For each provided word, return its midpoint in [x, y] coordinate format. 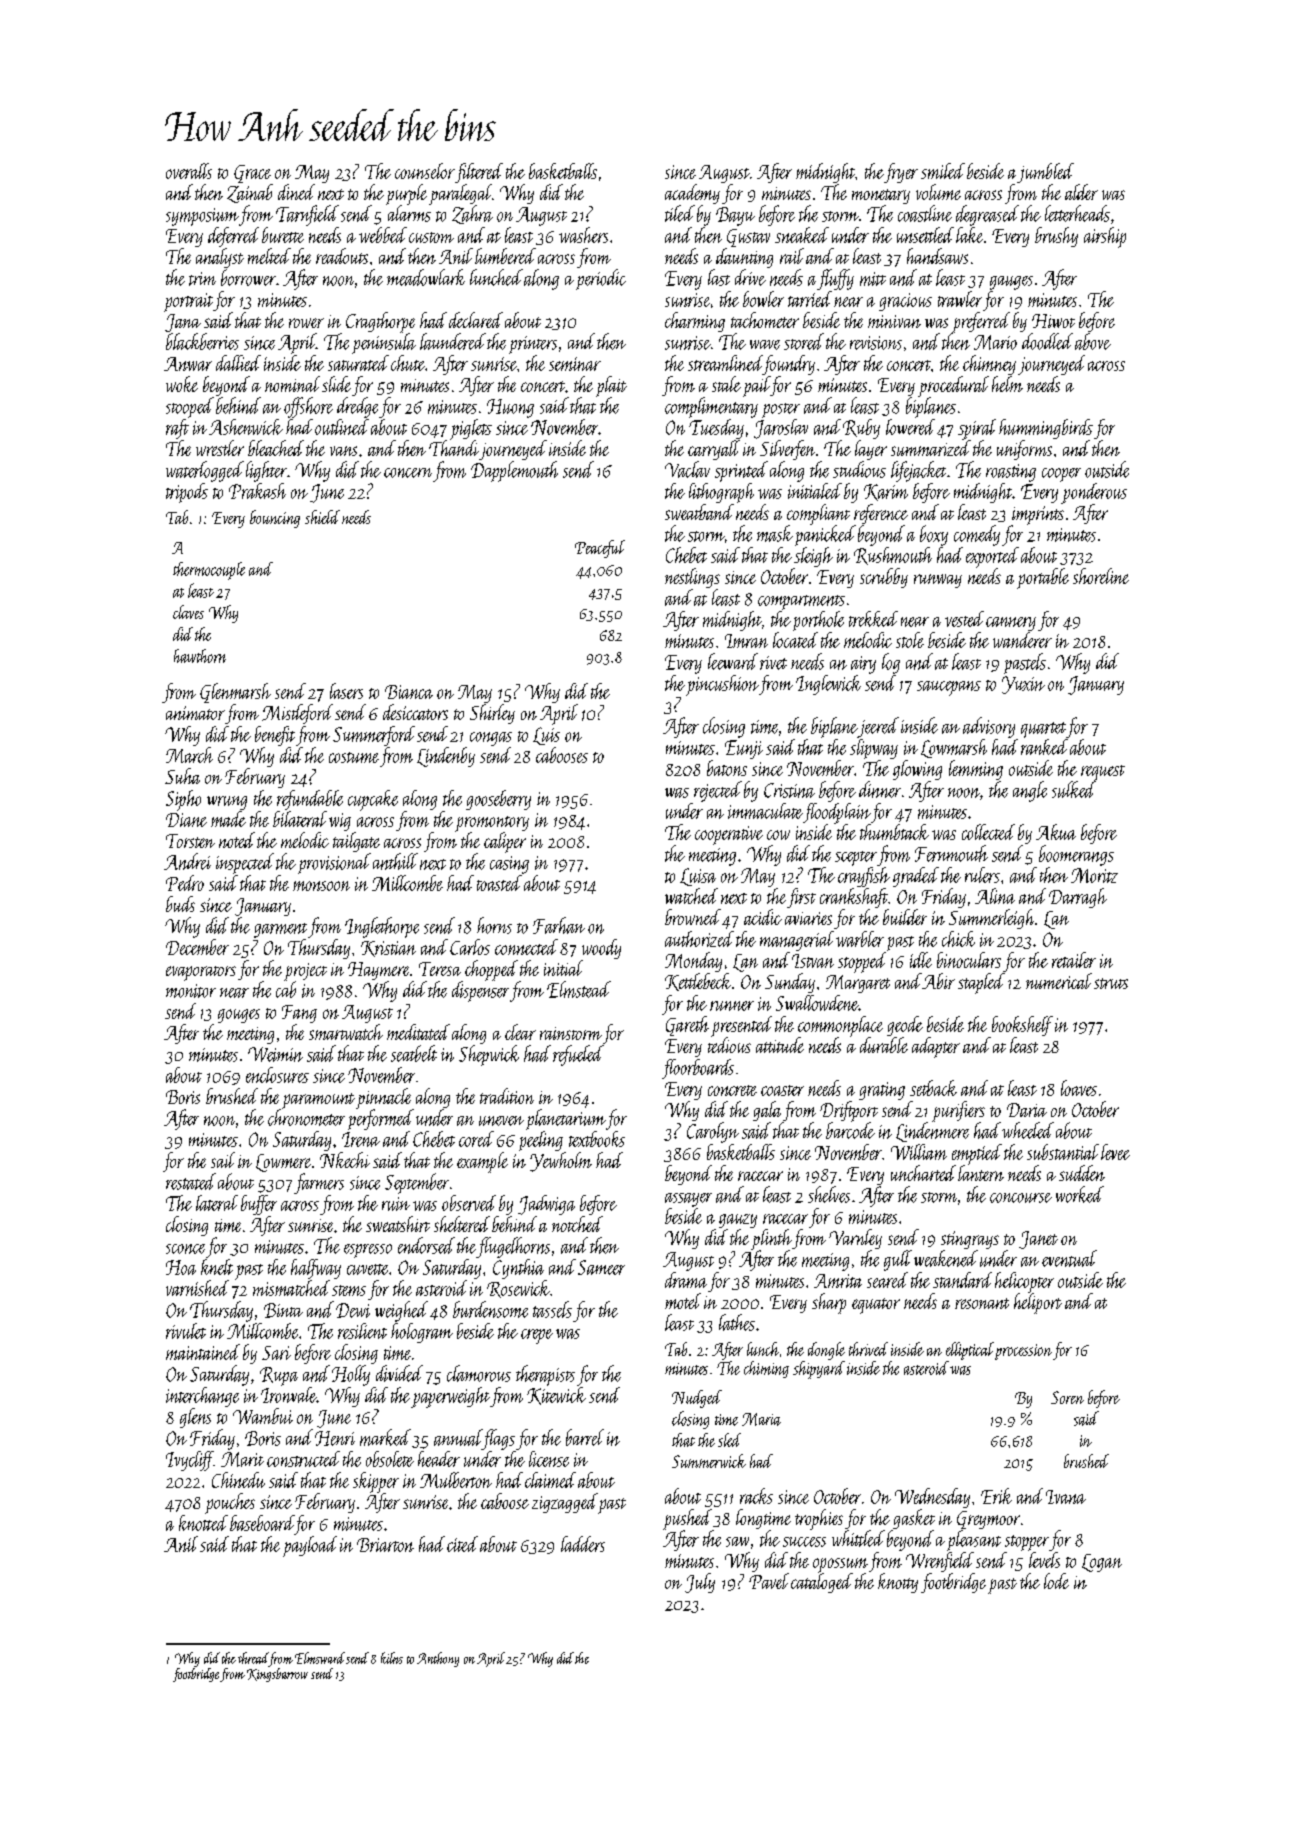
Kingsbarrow [277, 1675]
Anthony [438, 1659]
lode [1056, 1581]
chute [408, 363]
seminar [575, 364]
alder [1081, 192]
